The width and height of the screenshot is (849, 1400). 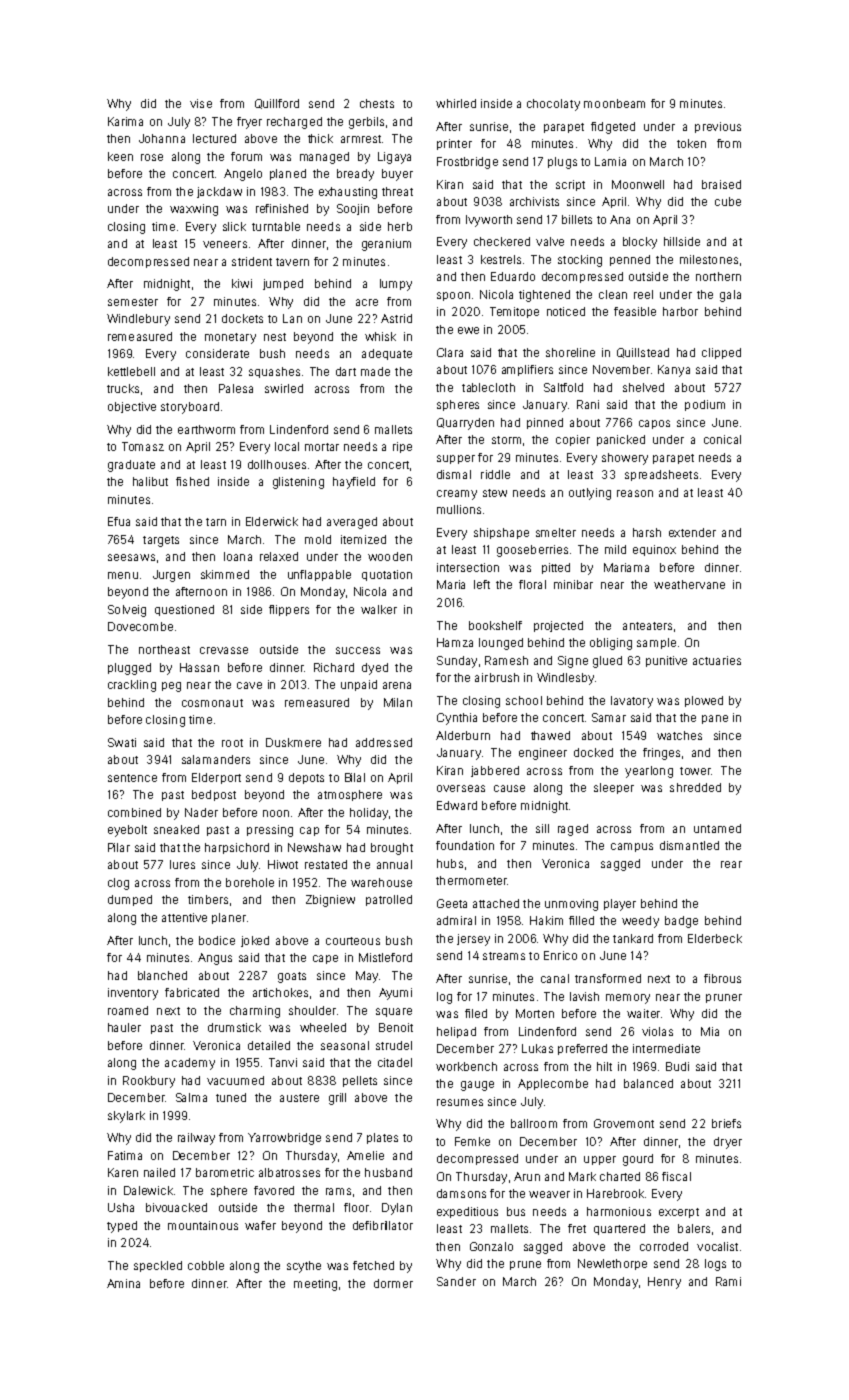 What do you see at coordinates (260, 1225) in the screenshot?
I see `wafer` at bounding box center [260, 1225].
